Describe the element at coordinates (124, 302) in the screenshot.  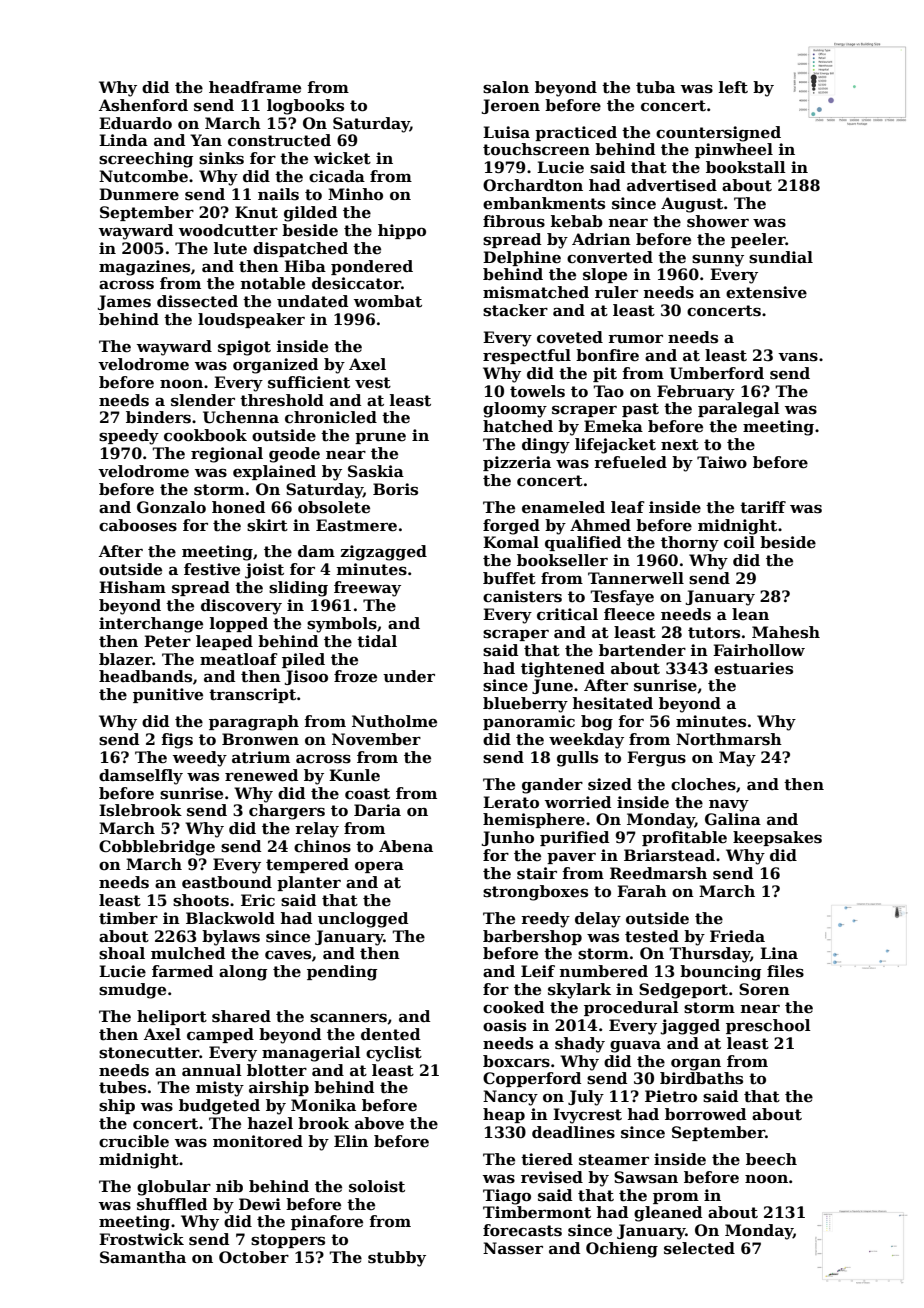
I see `James` at that location.
